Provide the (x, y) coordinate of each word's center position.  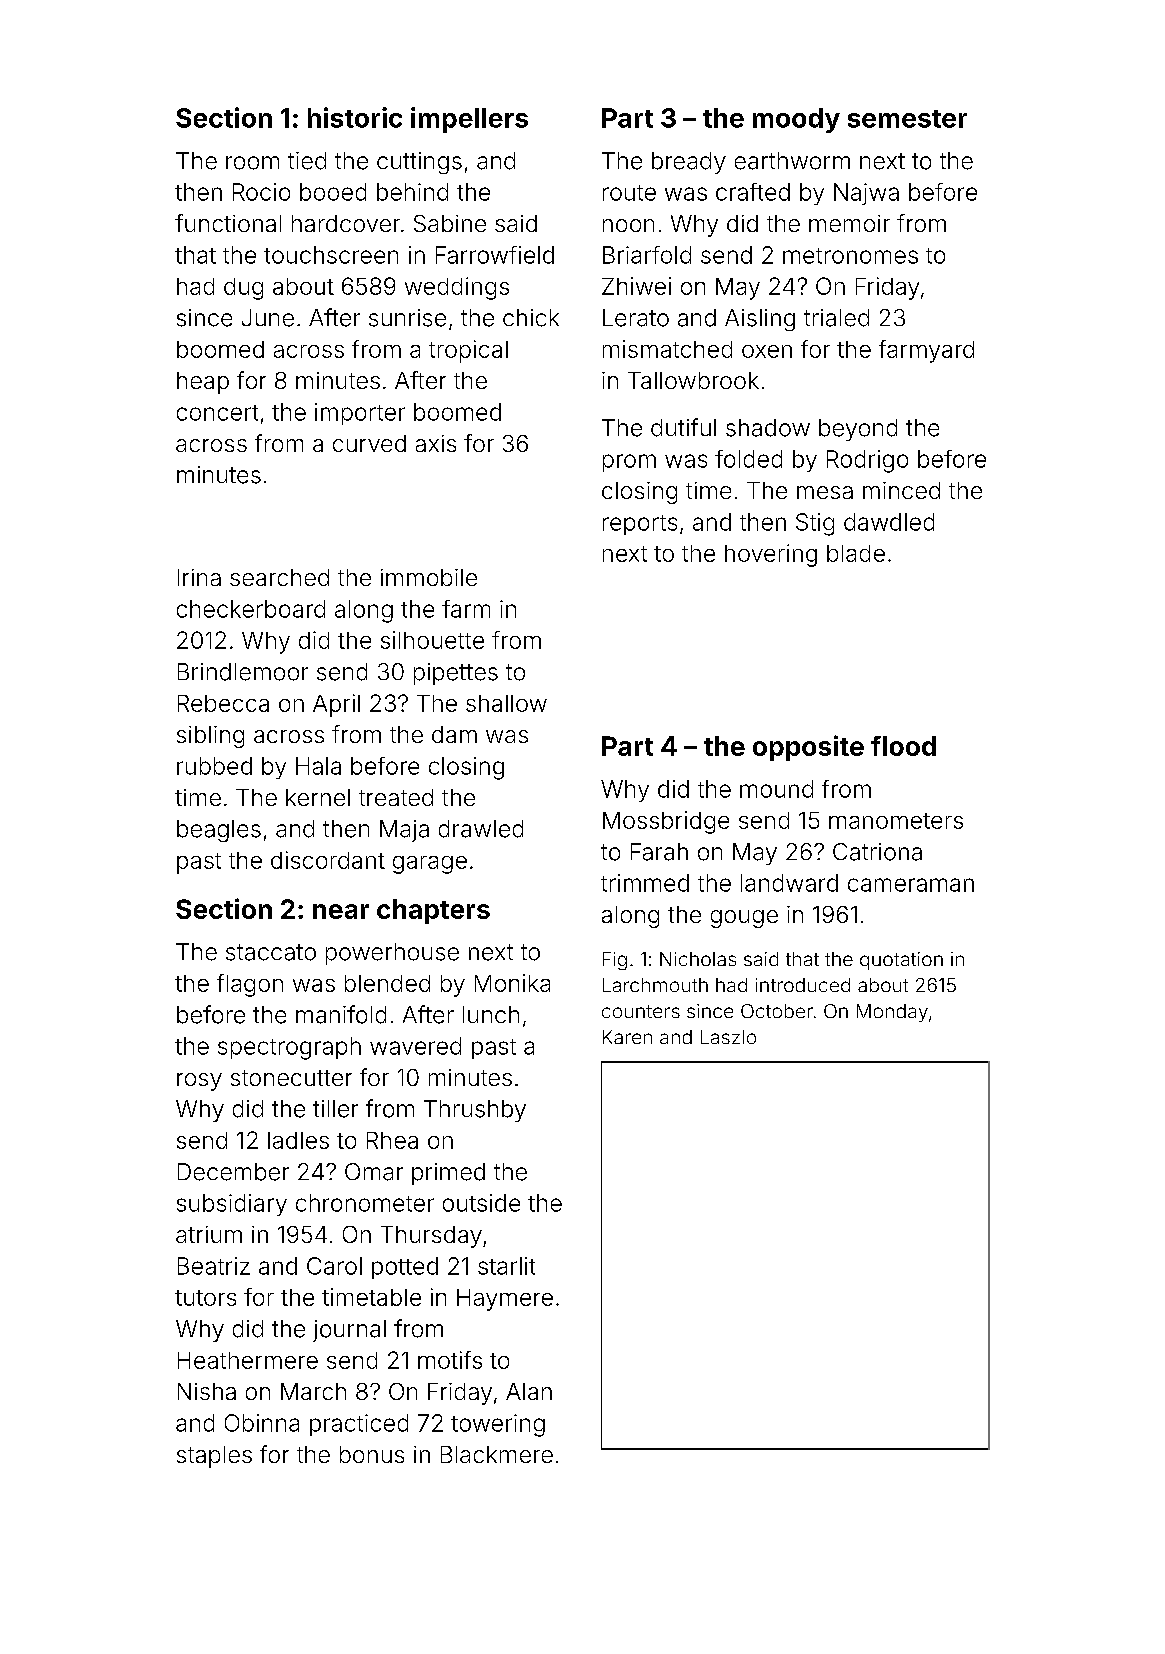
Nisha (207, 1391)
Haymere (505, 1300)
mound (776, 789)
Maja (404, 831)
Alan (529, 1391)
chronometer (365, 1203)
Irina (199, 577)
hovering (771, 555)
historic (355, 117)
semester (907, 119)
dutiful (683, 427)
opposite (808, 748)
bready (689, 163)
